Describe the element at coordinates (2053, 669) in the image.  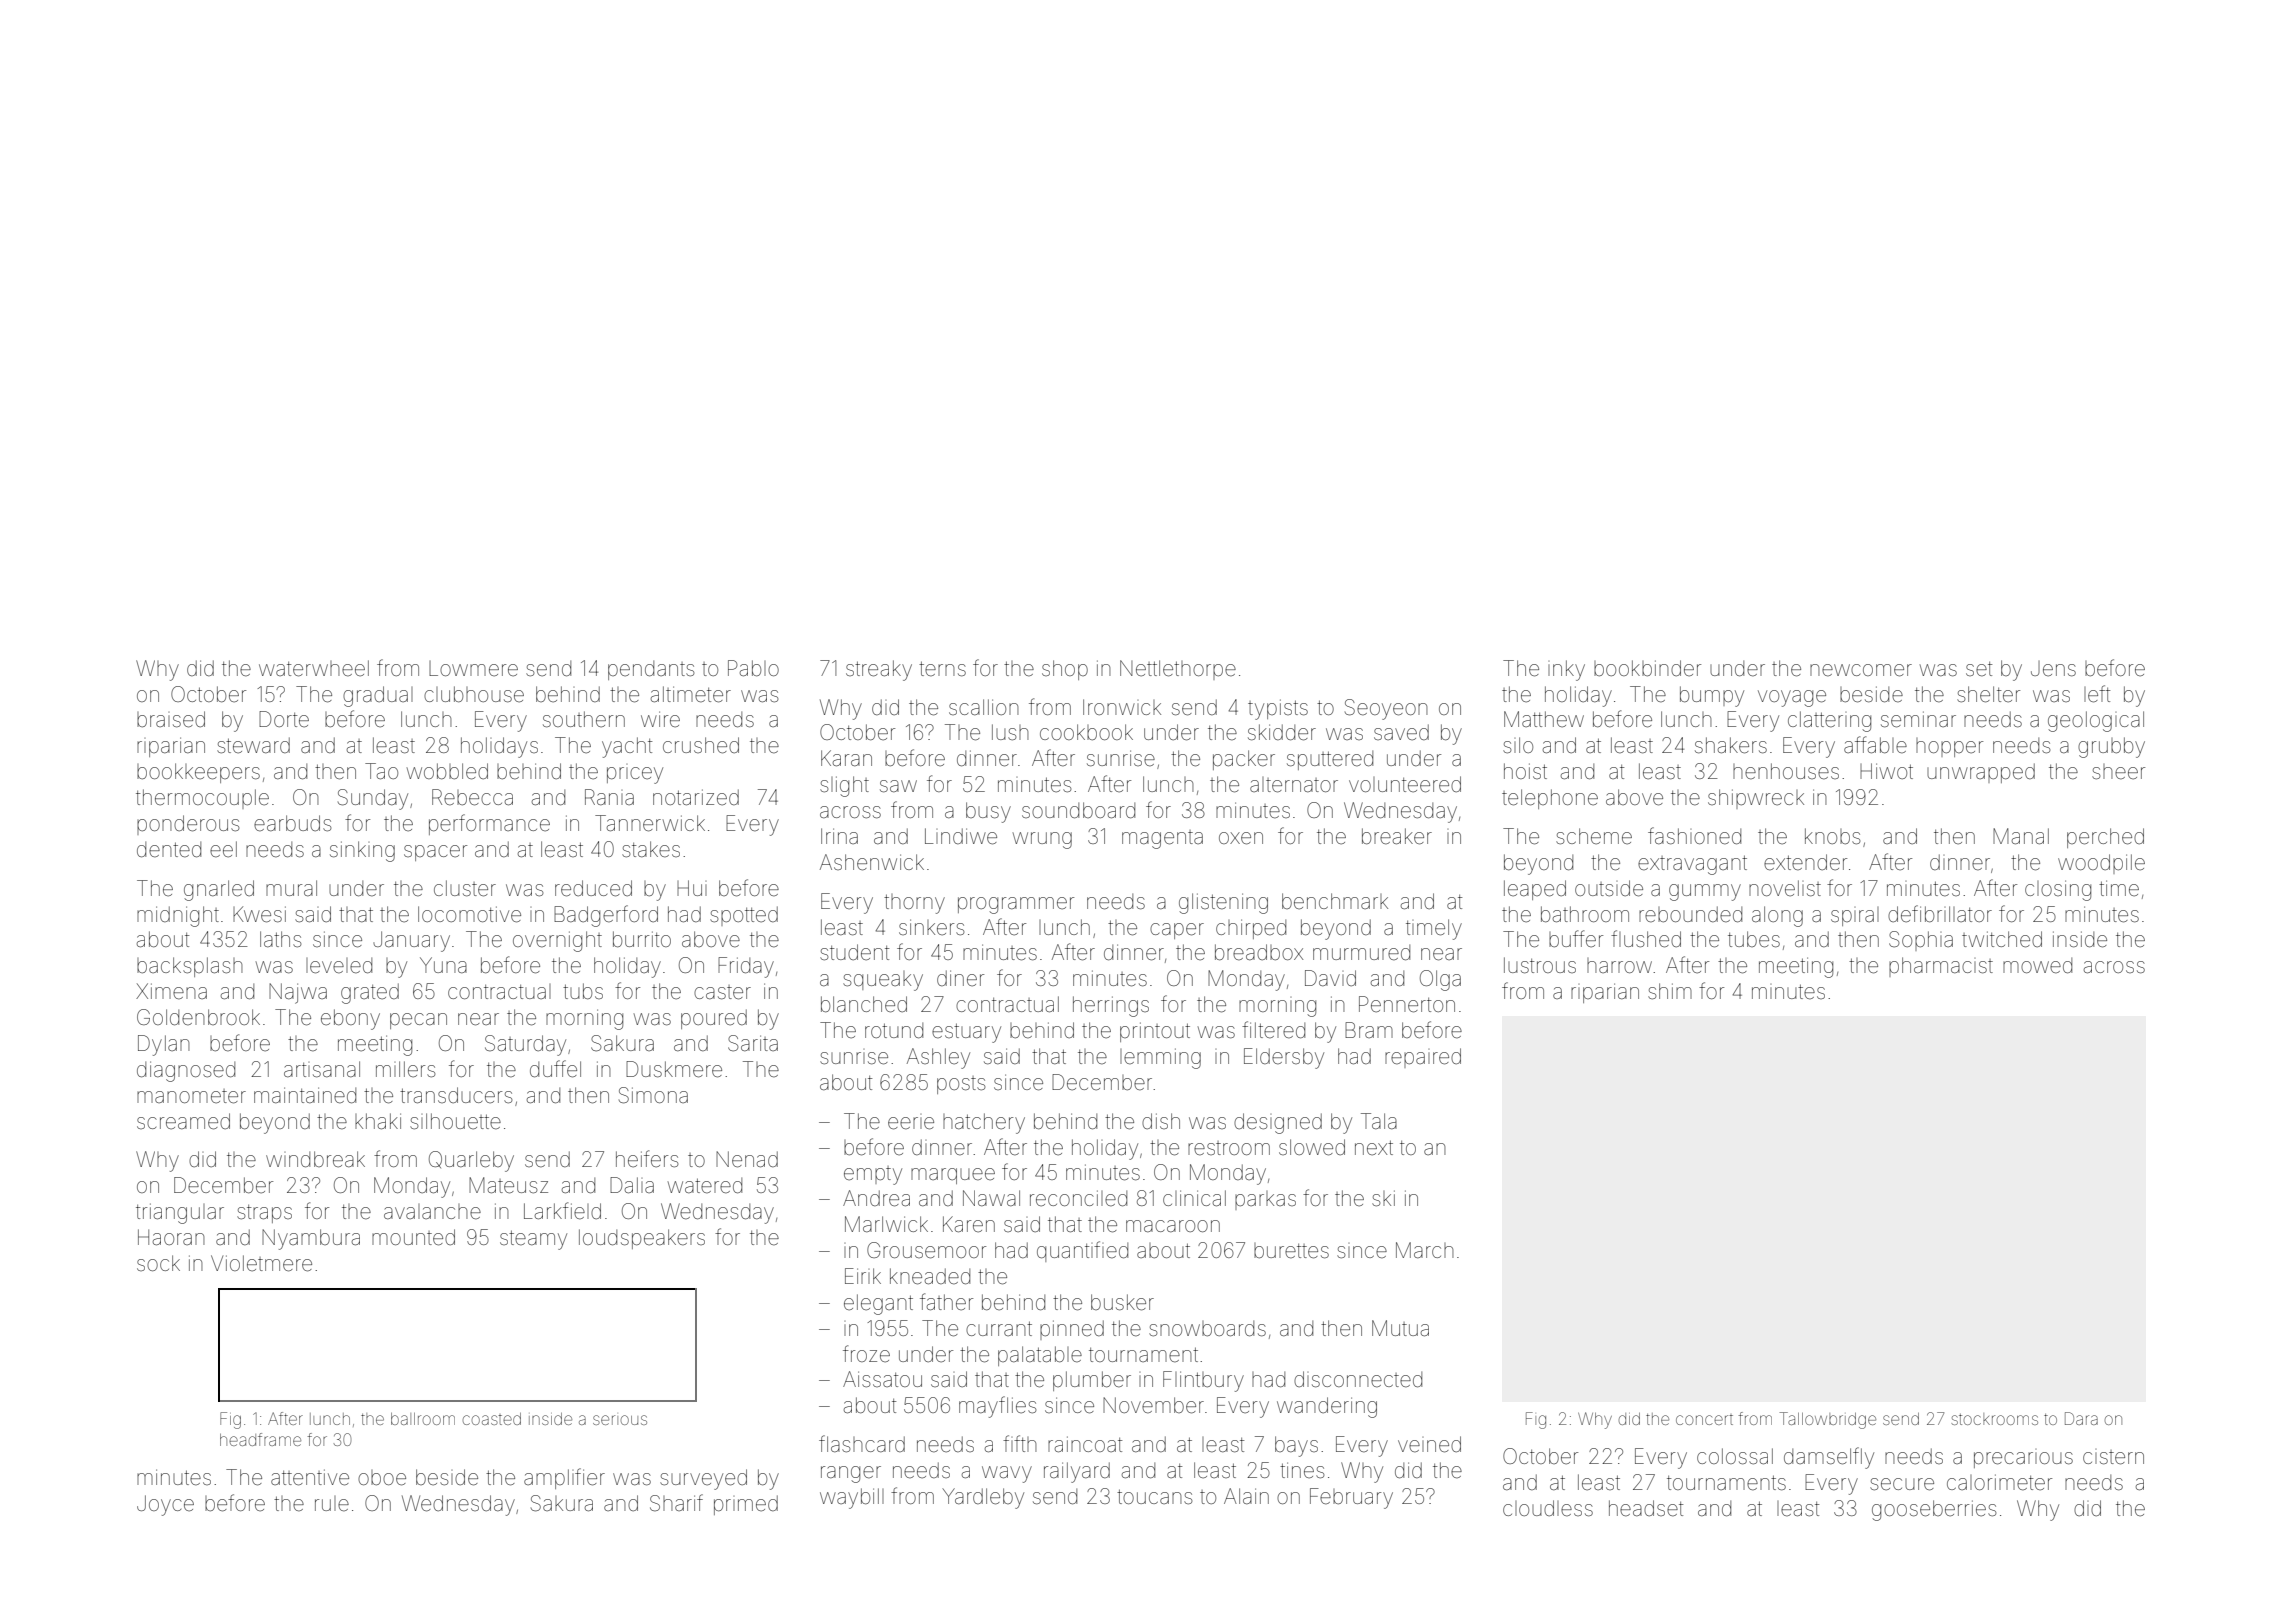
I see `Jens` at that location.
